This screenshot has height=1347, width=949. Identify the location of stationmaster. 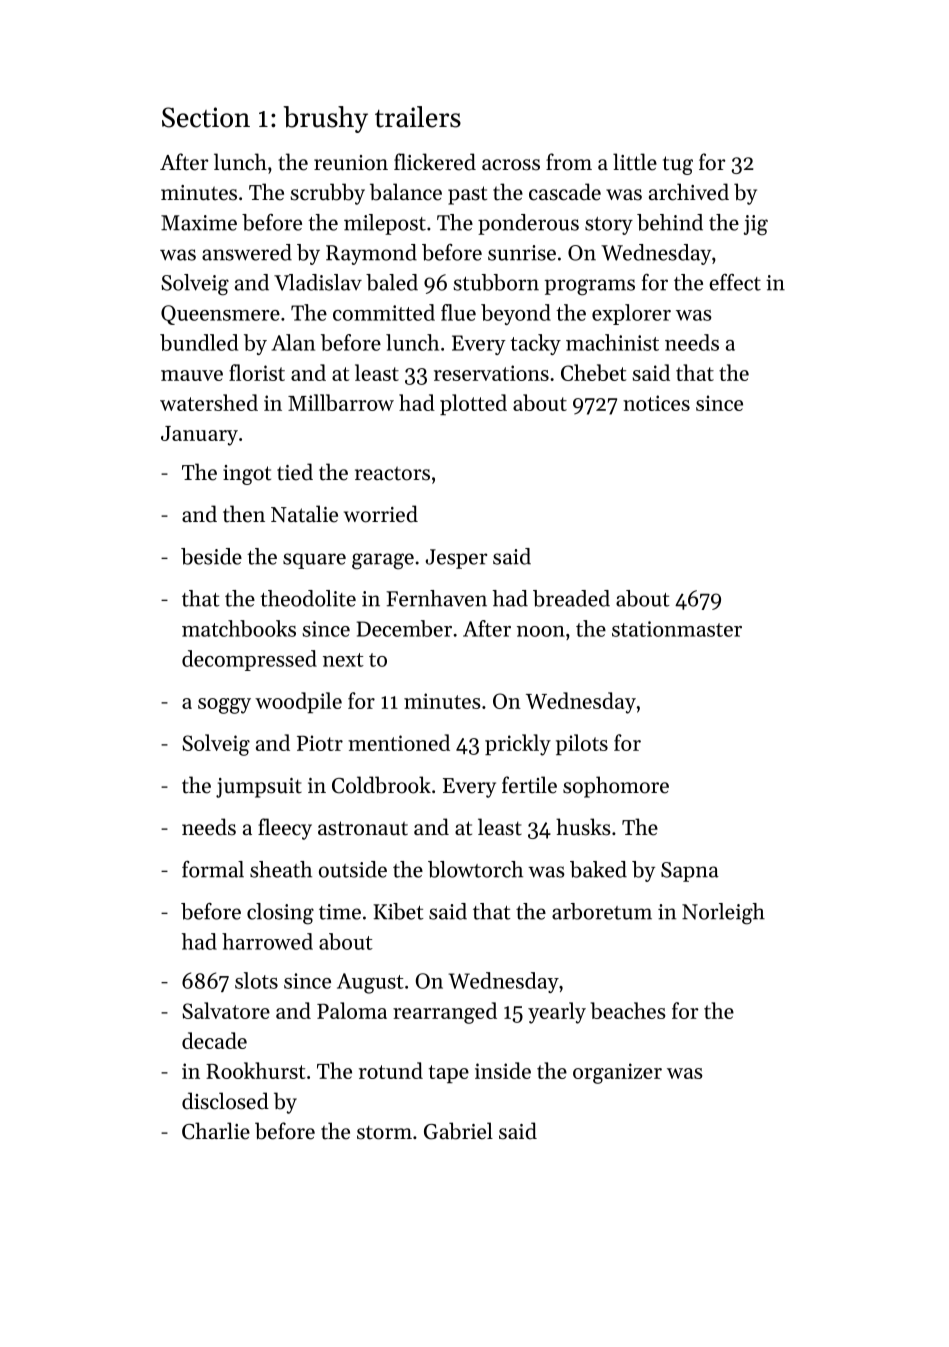
(677, 629).
